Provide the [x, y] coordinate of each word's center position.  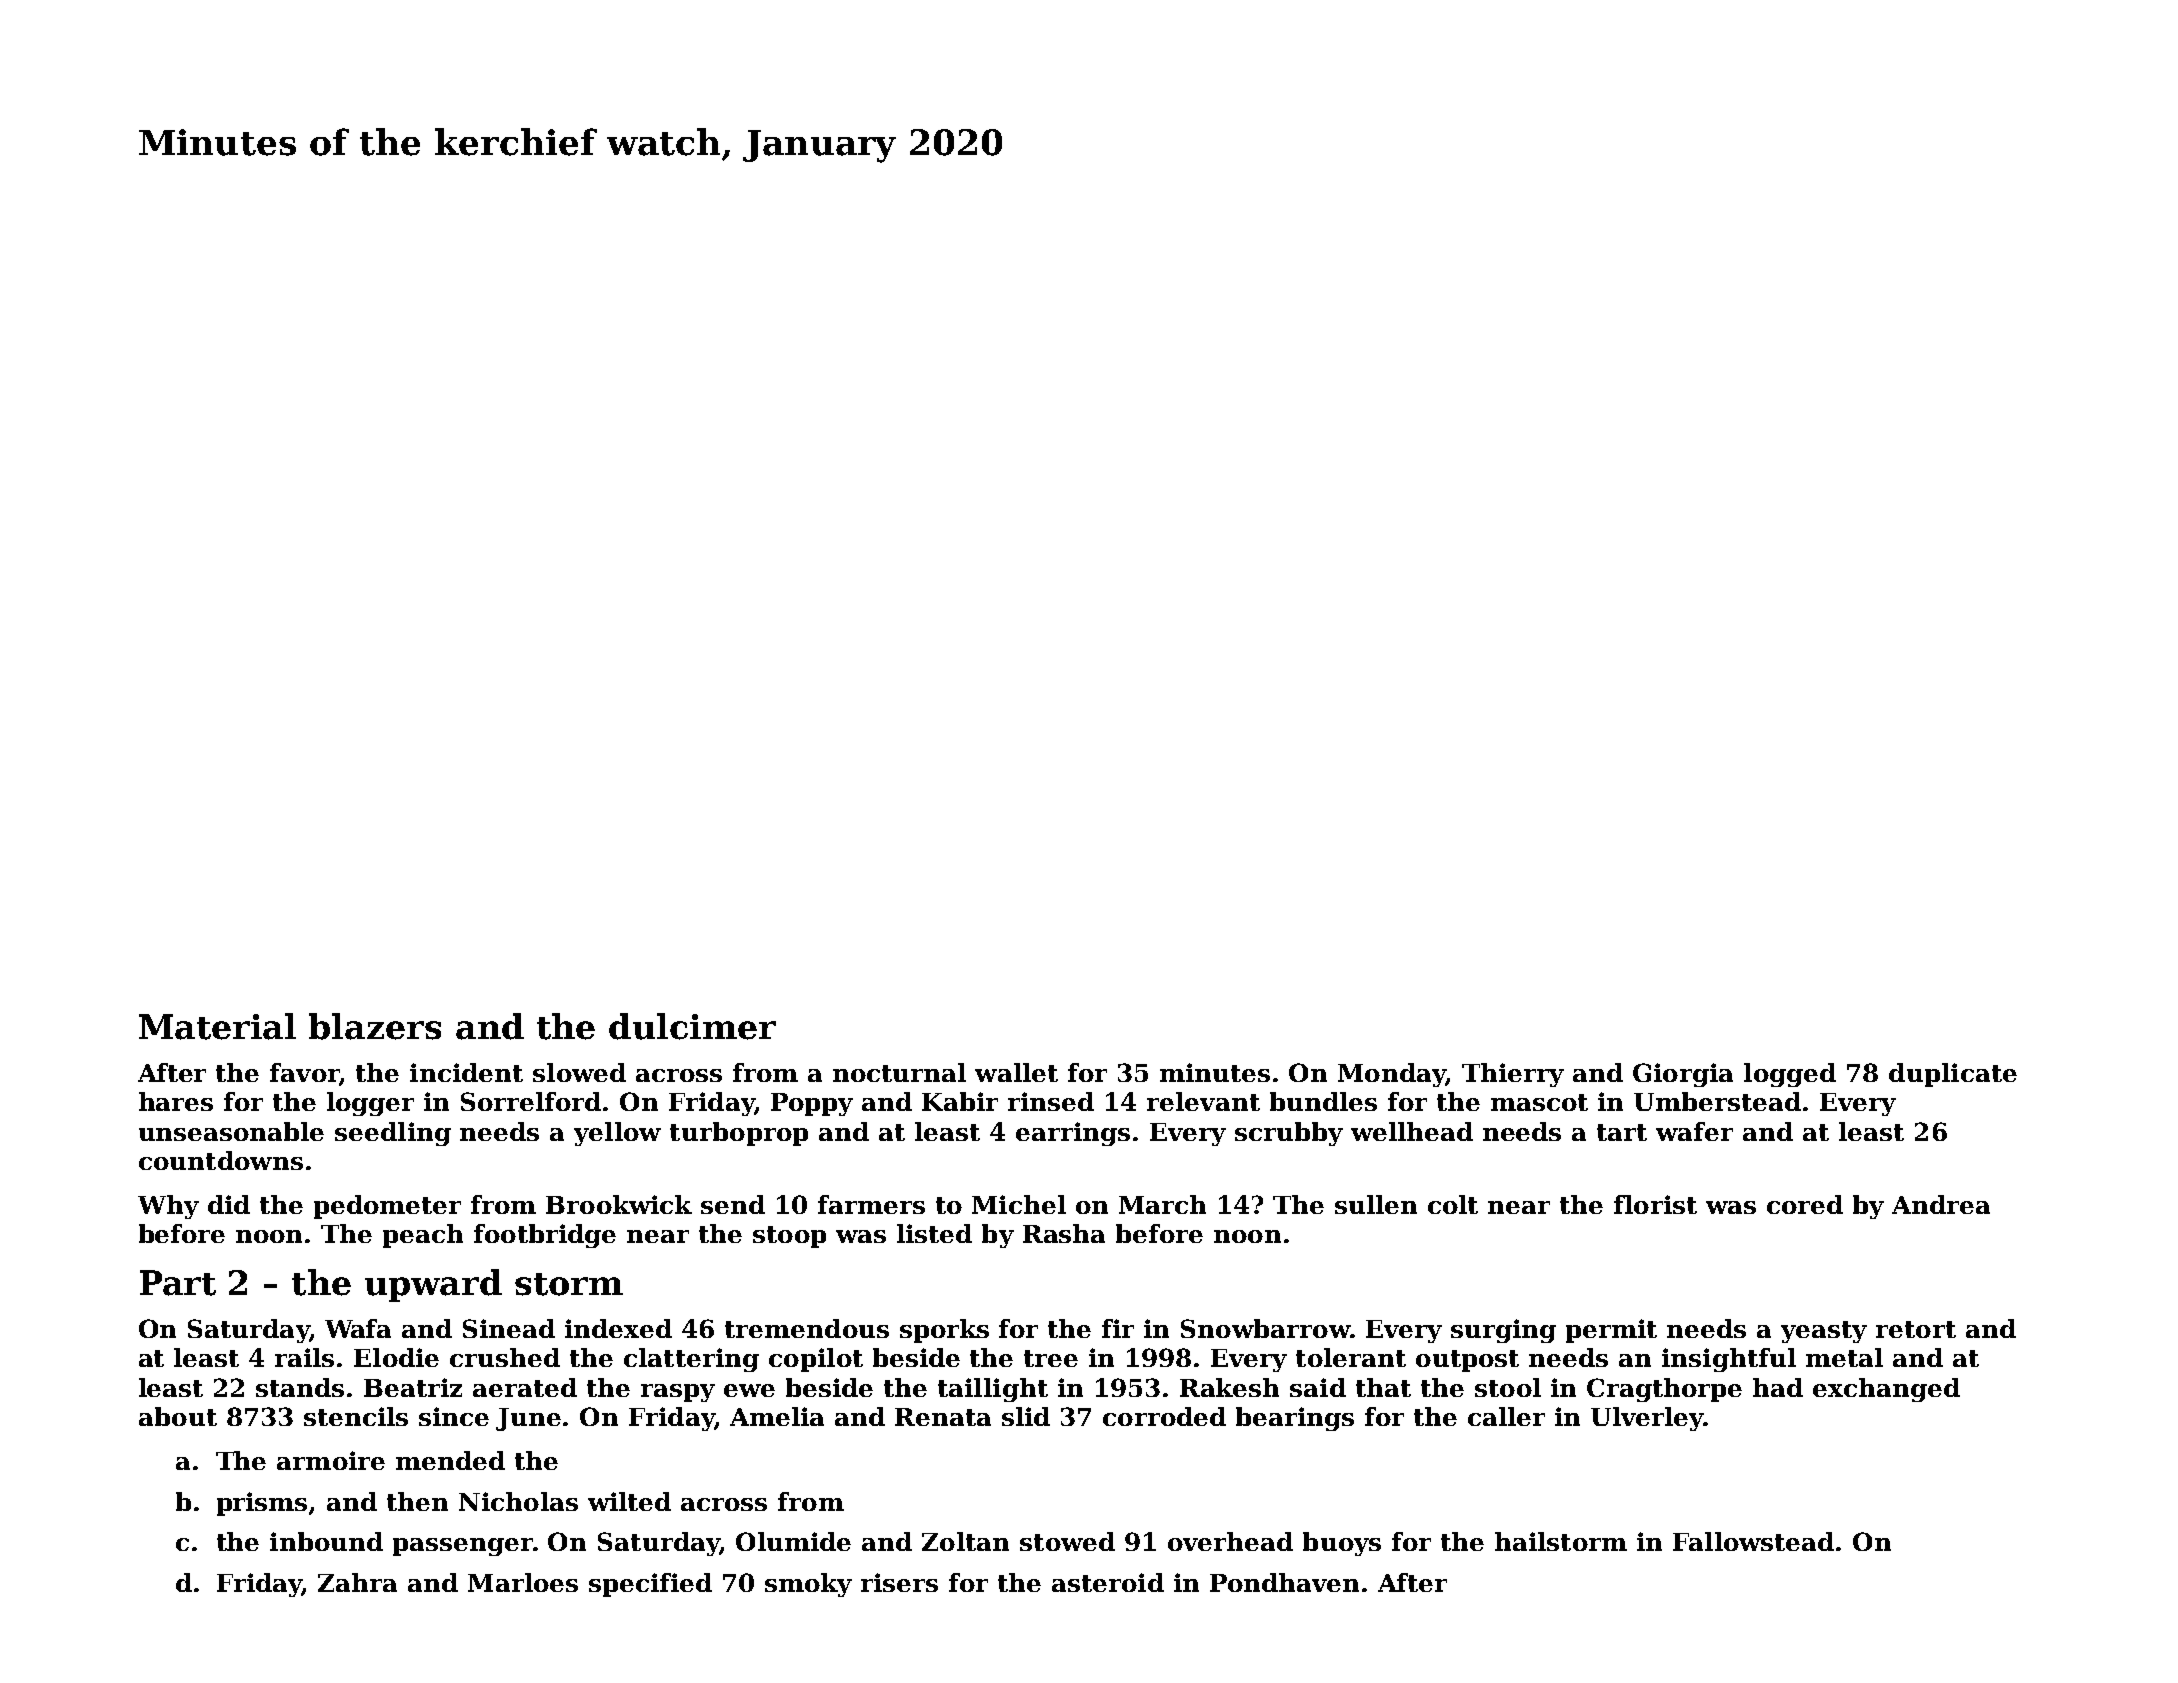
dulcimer [692, 1026]
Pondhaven [1284, 1582]
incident [466, 1072]
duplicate [1953, 1075]
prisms [262, 1504]
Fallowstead [1753, 1541]
